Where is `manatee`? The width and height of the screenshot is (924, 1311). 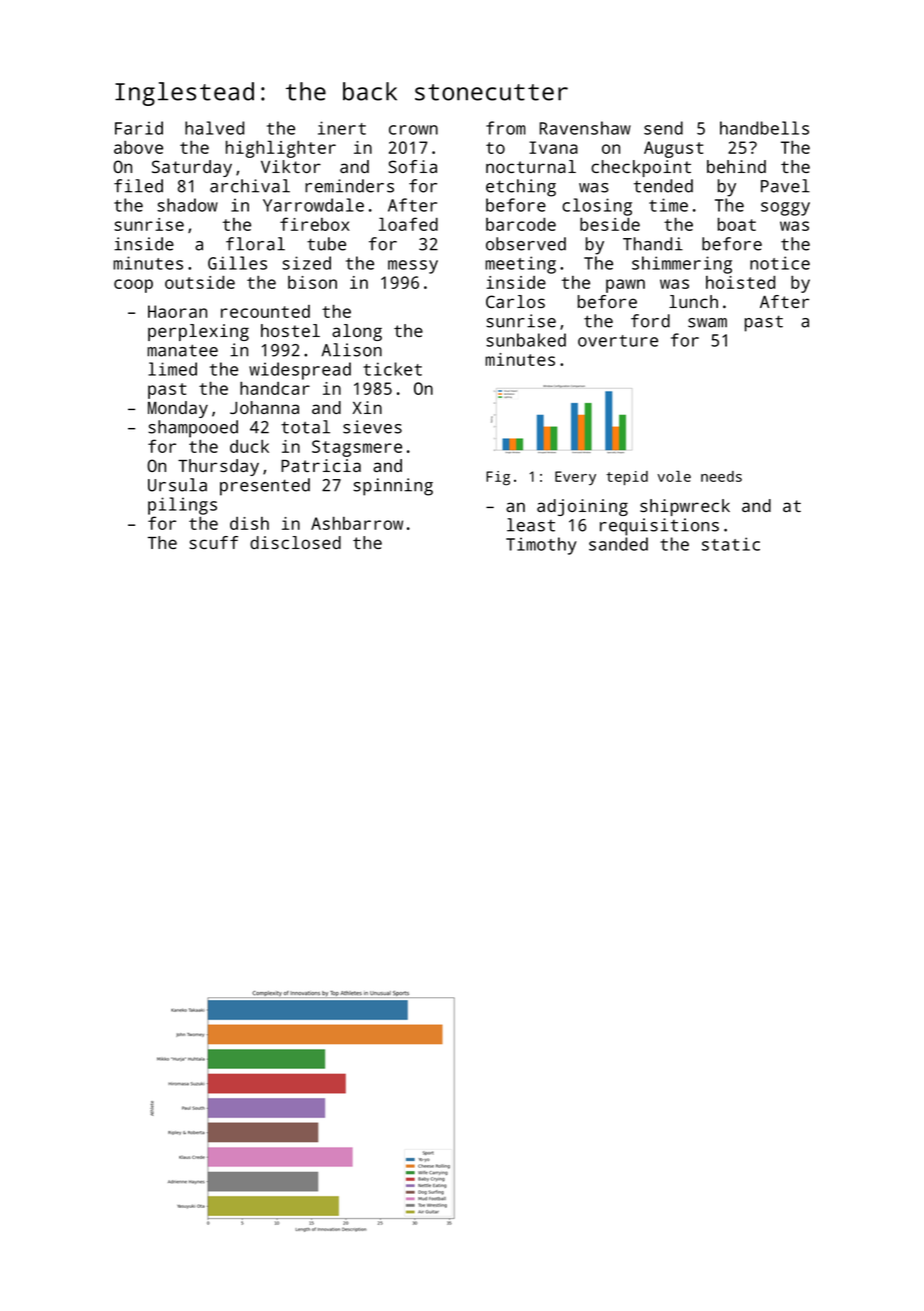
manatee is located at coordinates (182, 350).
